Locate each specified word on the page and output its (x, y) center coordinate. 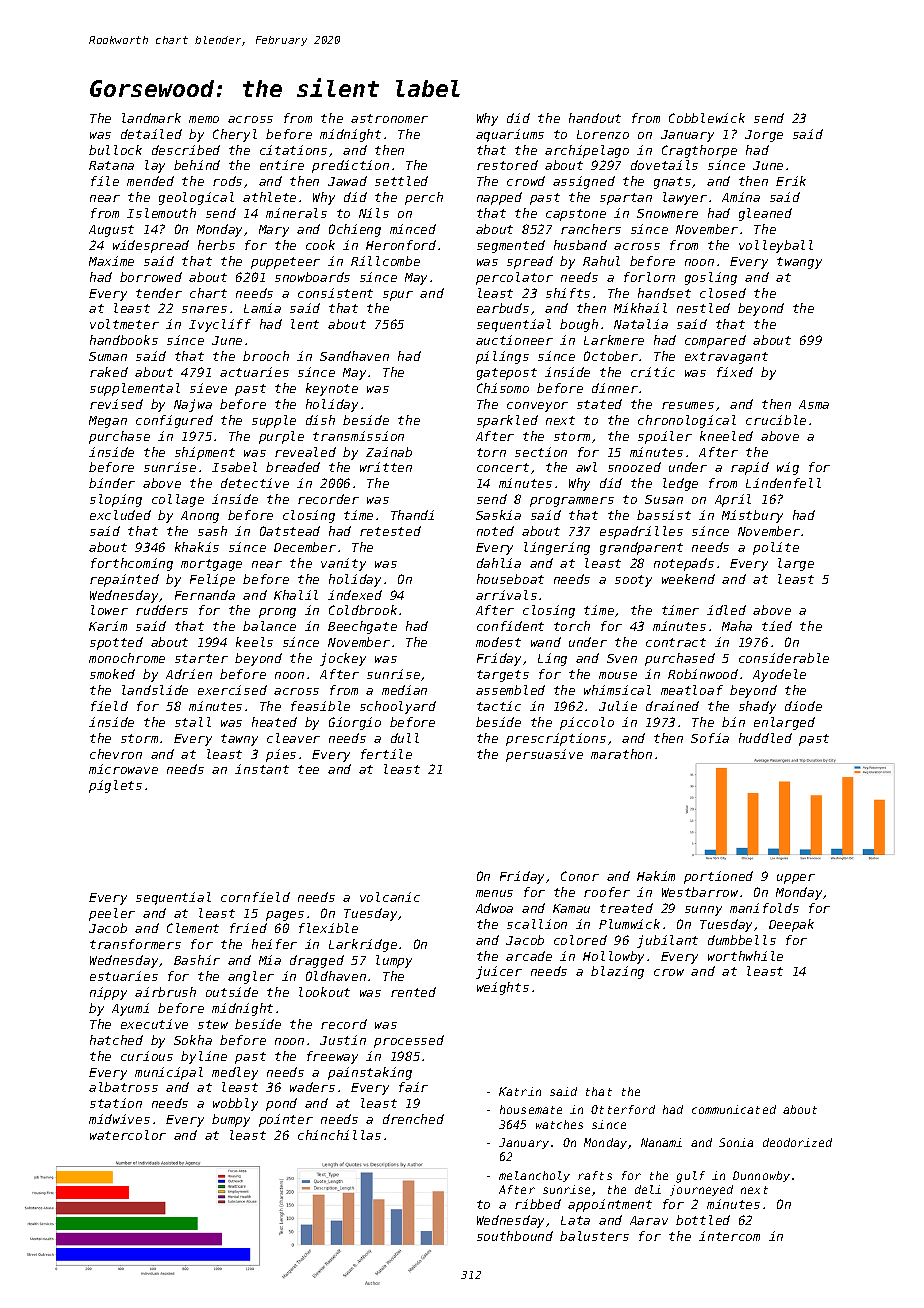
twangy (799, 263)
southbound (515, 1236)
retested (390, 531)
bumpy (231, 1120)
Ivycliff (220, 325)
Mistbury (752, 516)
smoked (112, 674)
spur (398, 296)
